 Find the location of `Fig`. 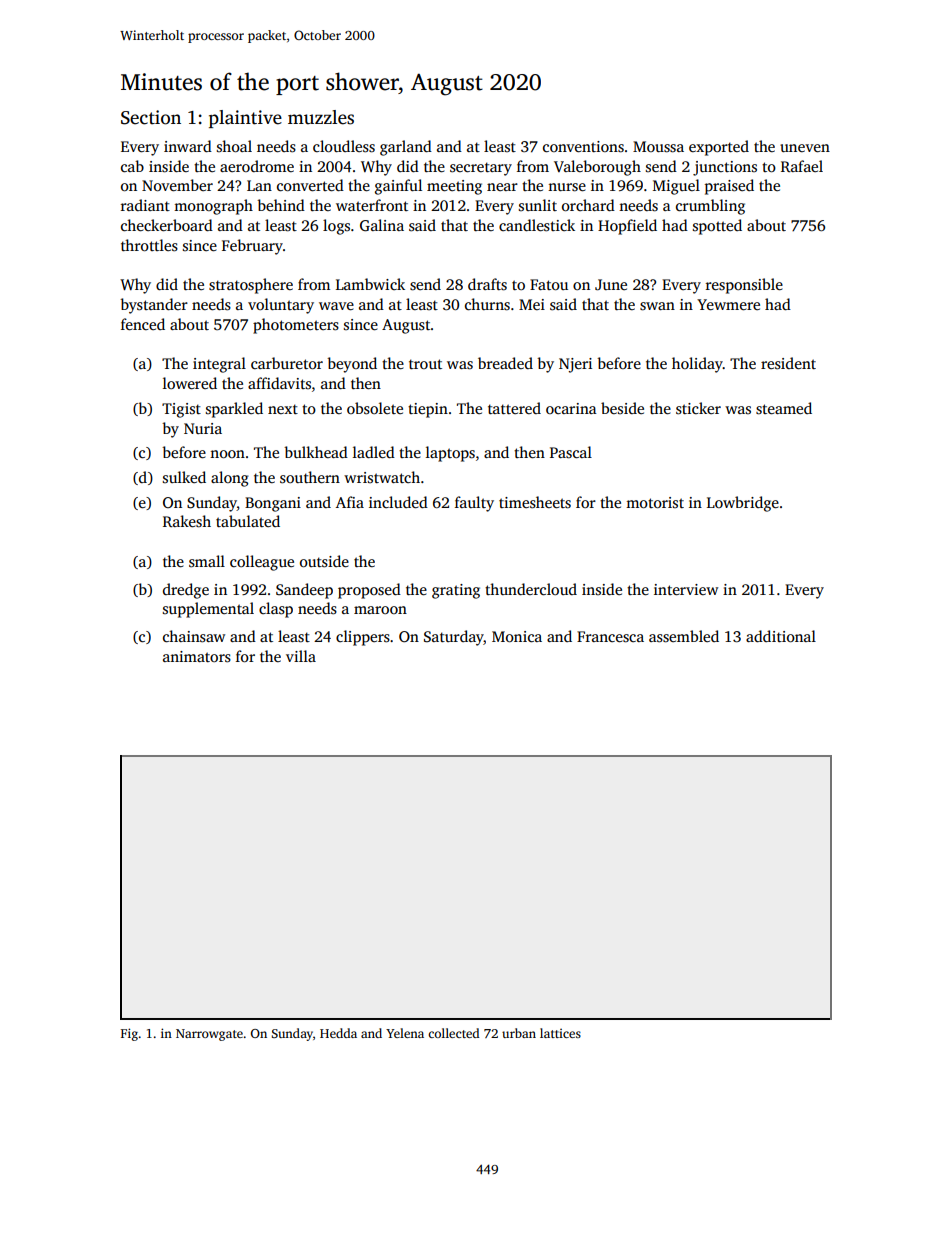

Fig is located at coordinates (129, 1034).
